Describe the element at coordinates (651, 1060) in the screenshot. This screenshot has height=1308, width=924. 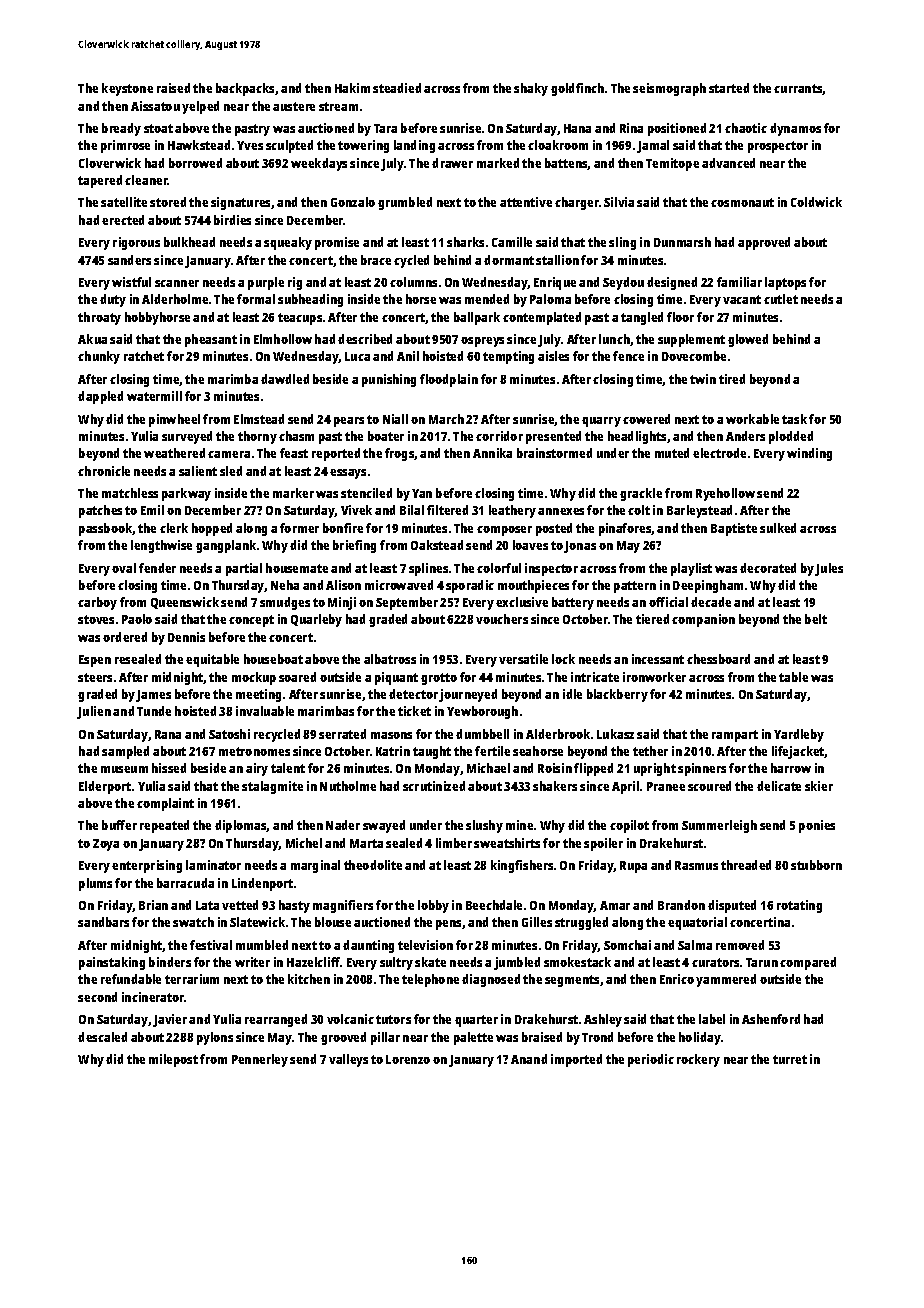
I see `periodic` at that location.
